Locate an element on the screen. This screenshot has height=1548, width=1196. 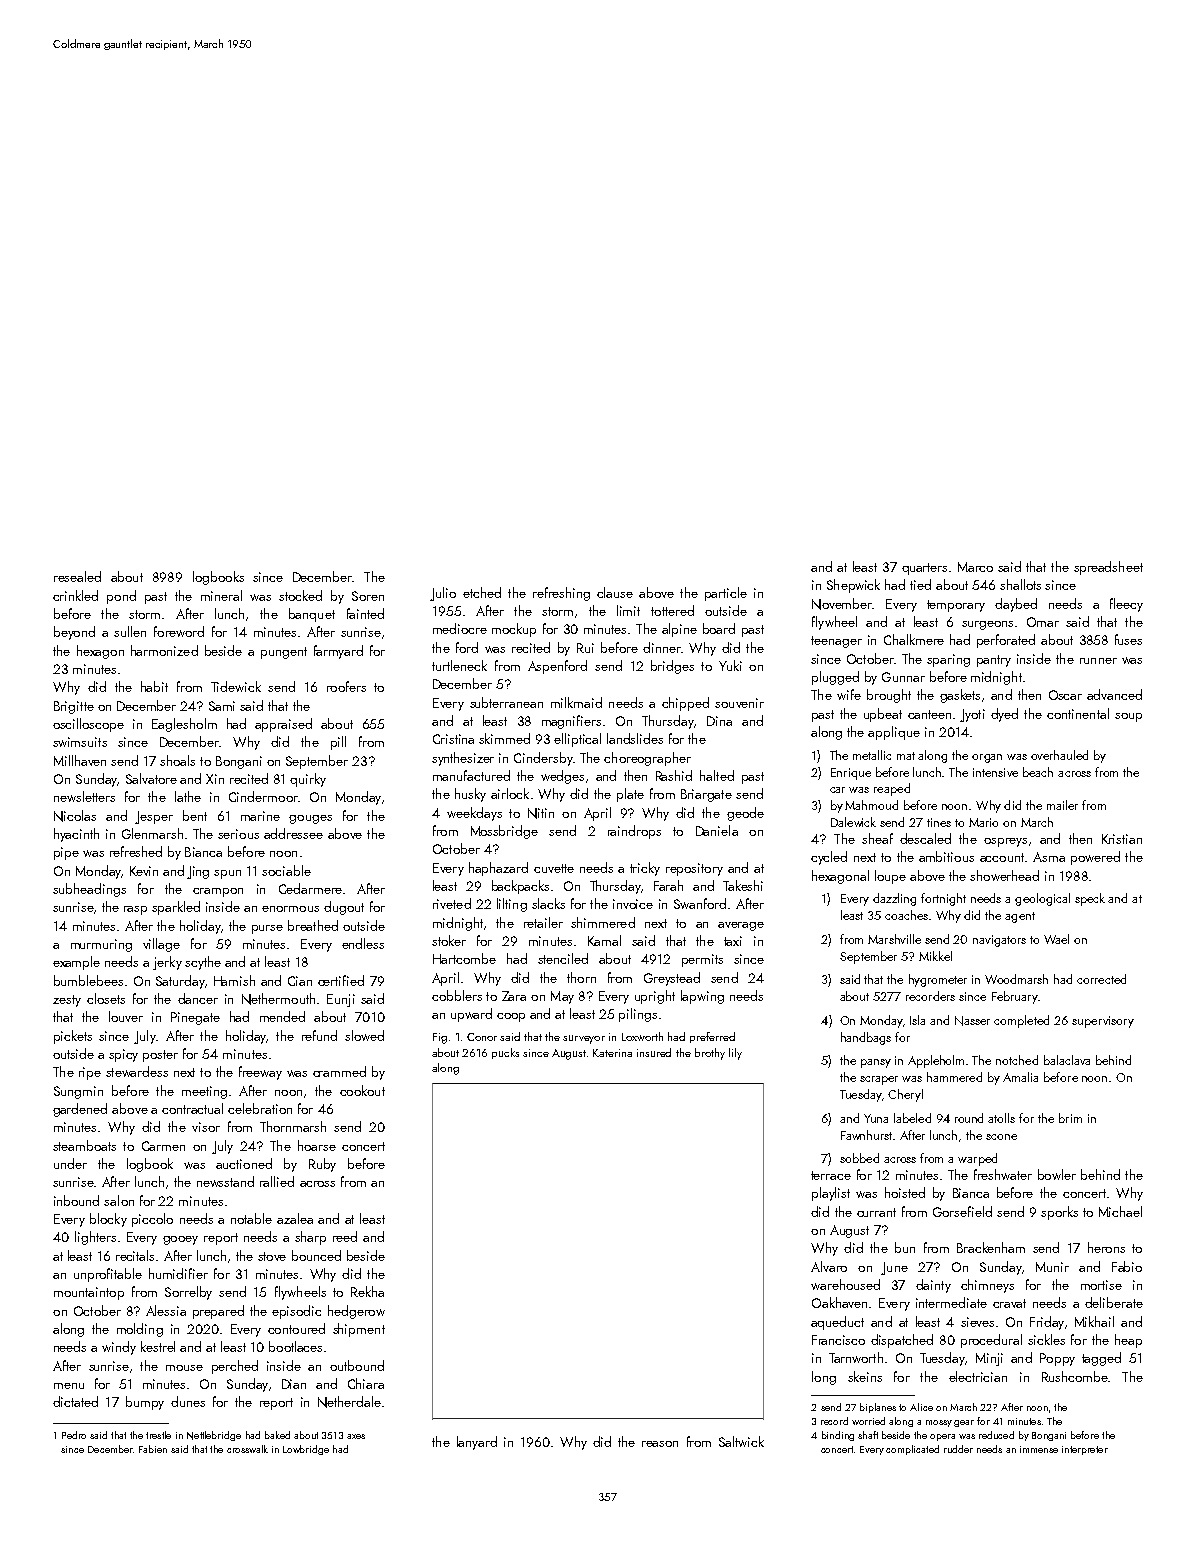
mediocre is located at coordinates (460, 628).
